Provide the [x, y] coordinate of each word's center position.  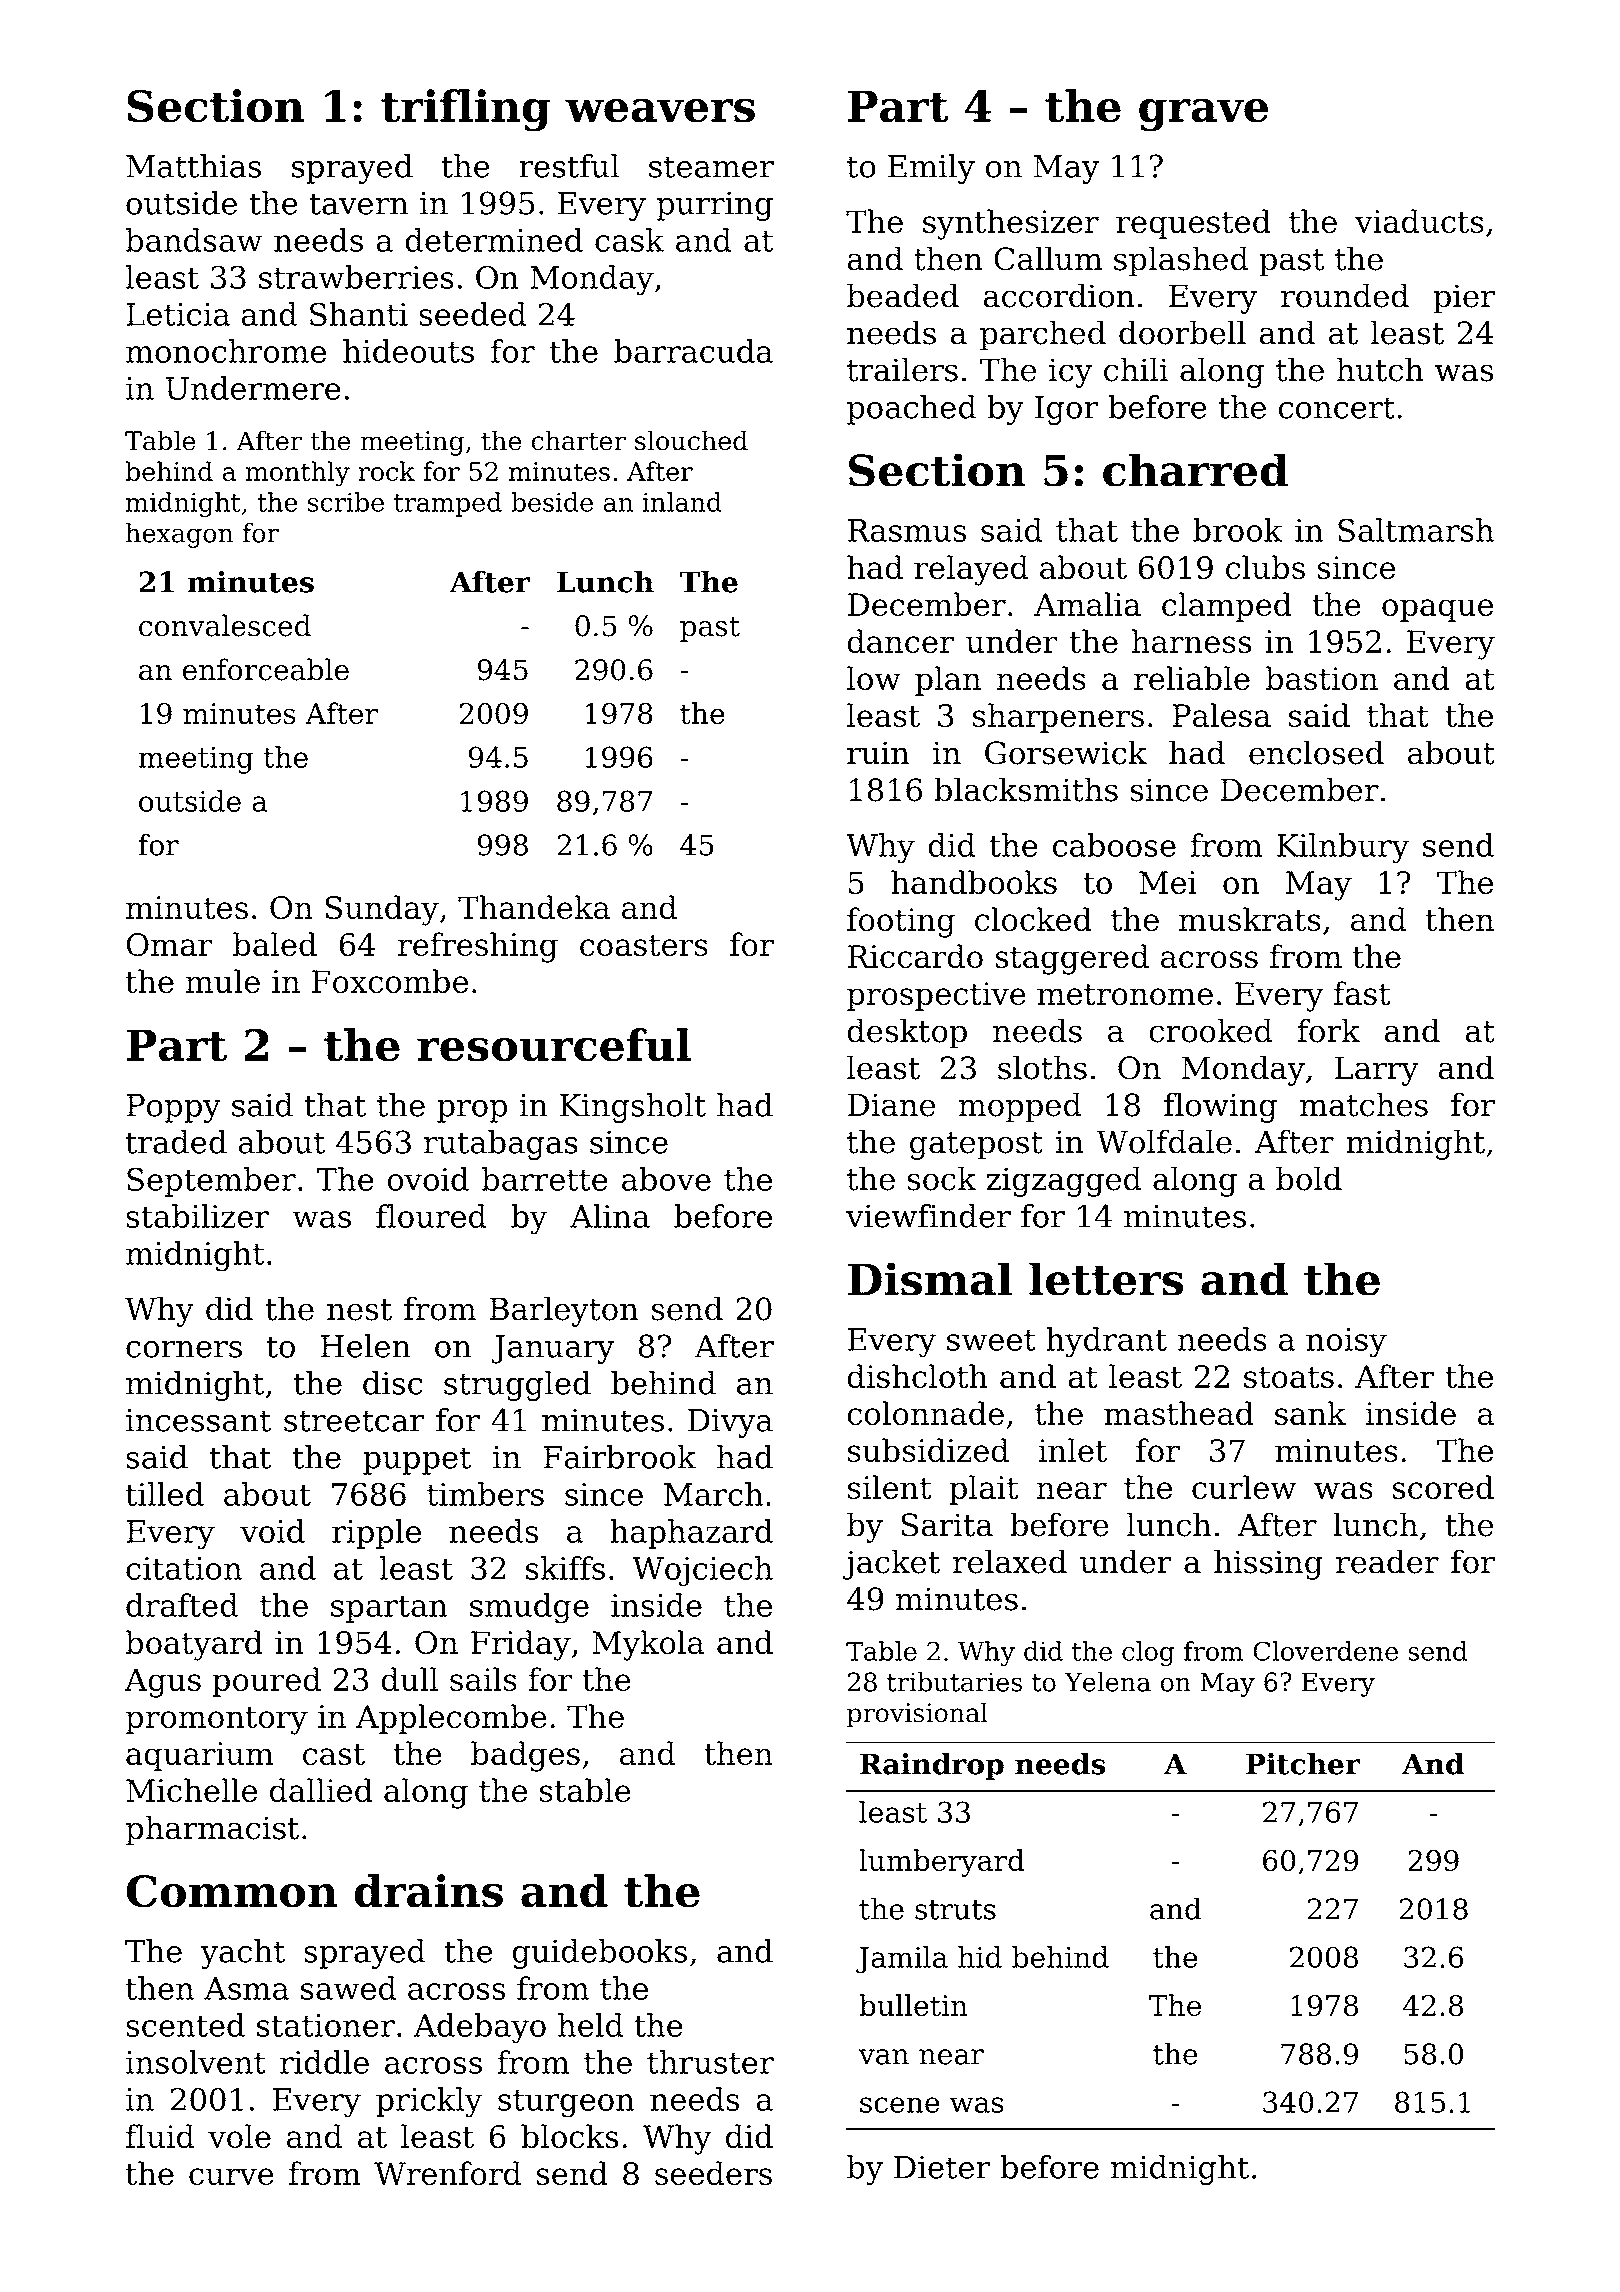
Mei [1168, 882]
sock [941, 1178]
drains [428, 1891]
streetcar [354, 1421]
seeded [473, 314]
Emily [931, 169]
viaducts [1419, 221]
